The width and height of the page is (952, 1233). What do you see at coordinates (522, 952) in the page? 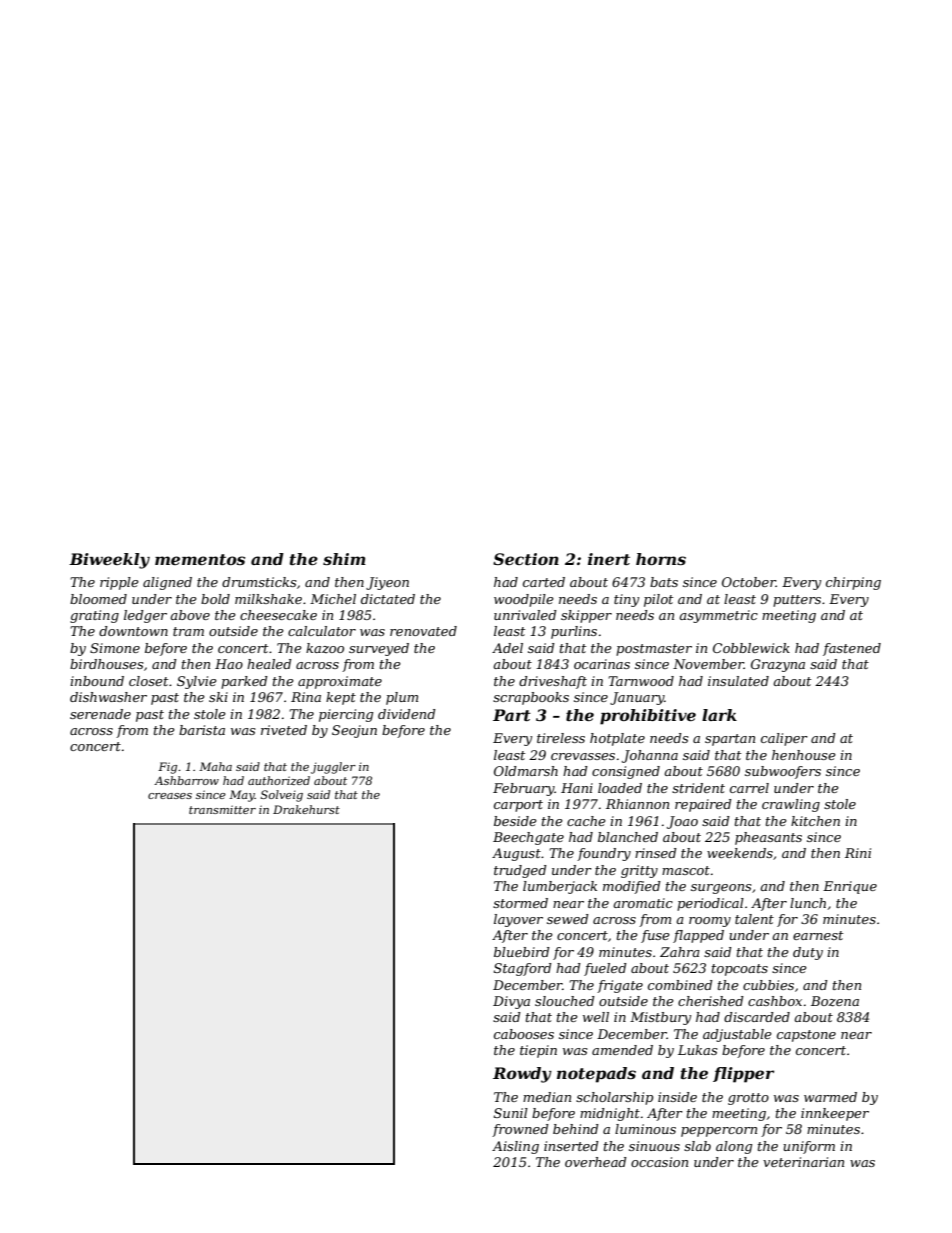
I see `bluebird` at bounding box center [522, 952].
